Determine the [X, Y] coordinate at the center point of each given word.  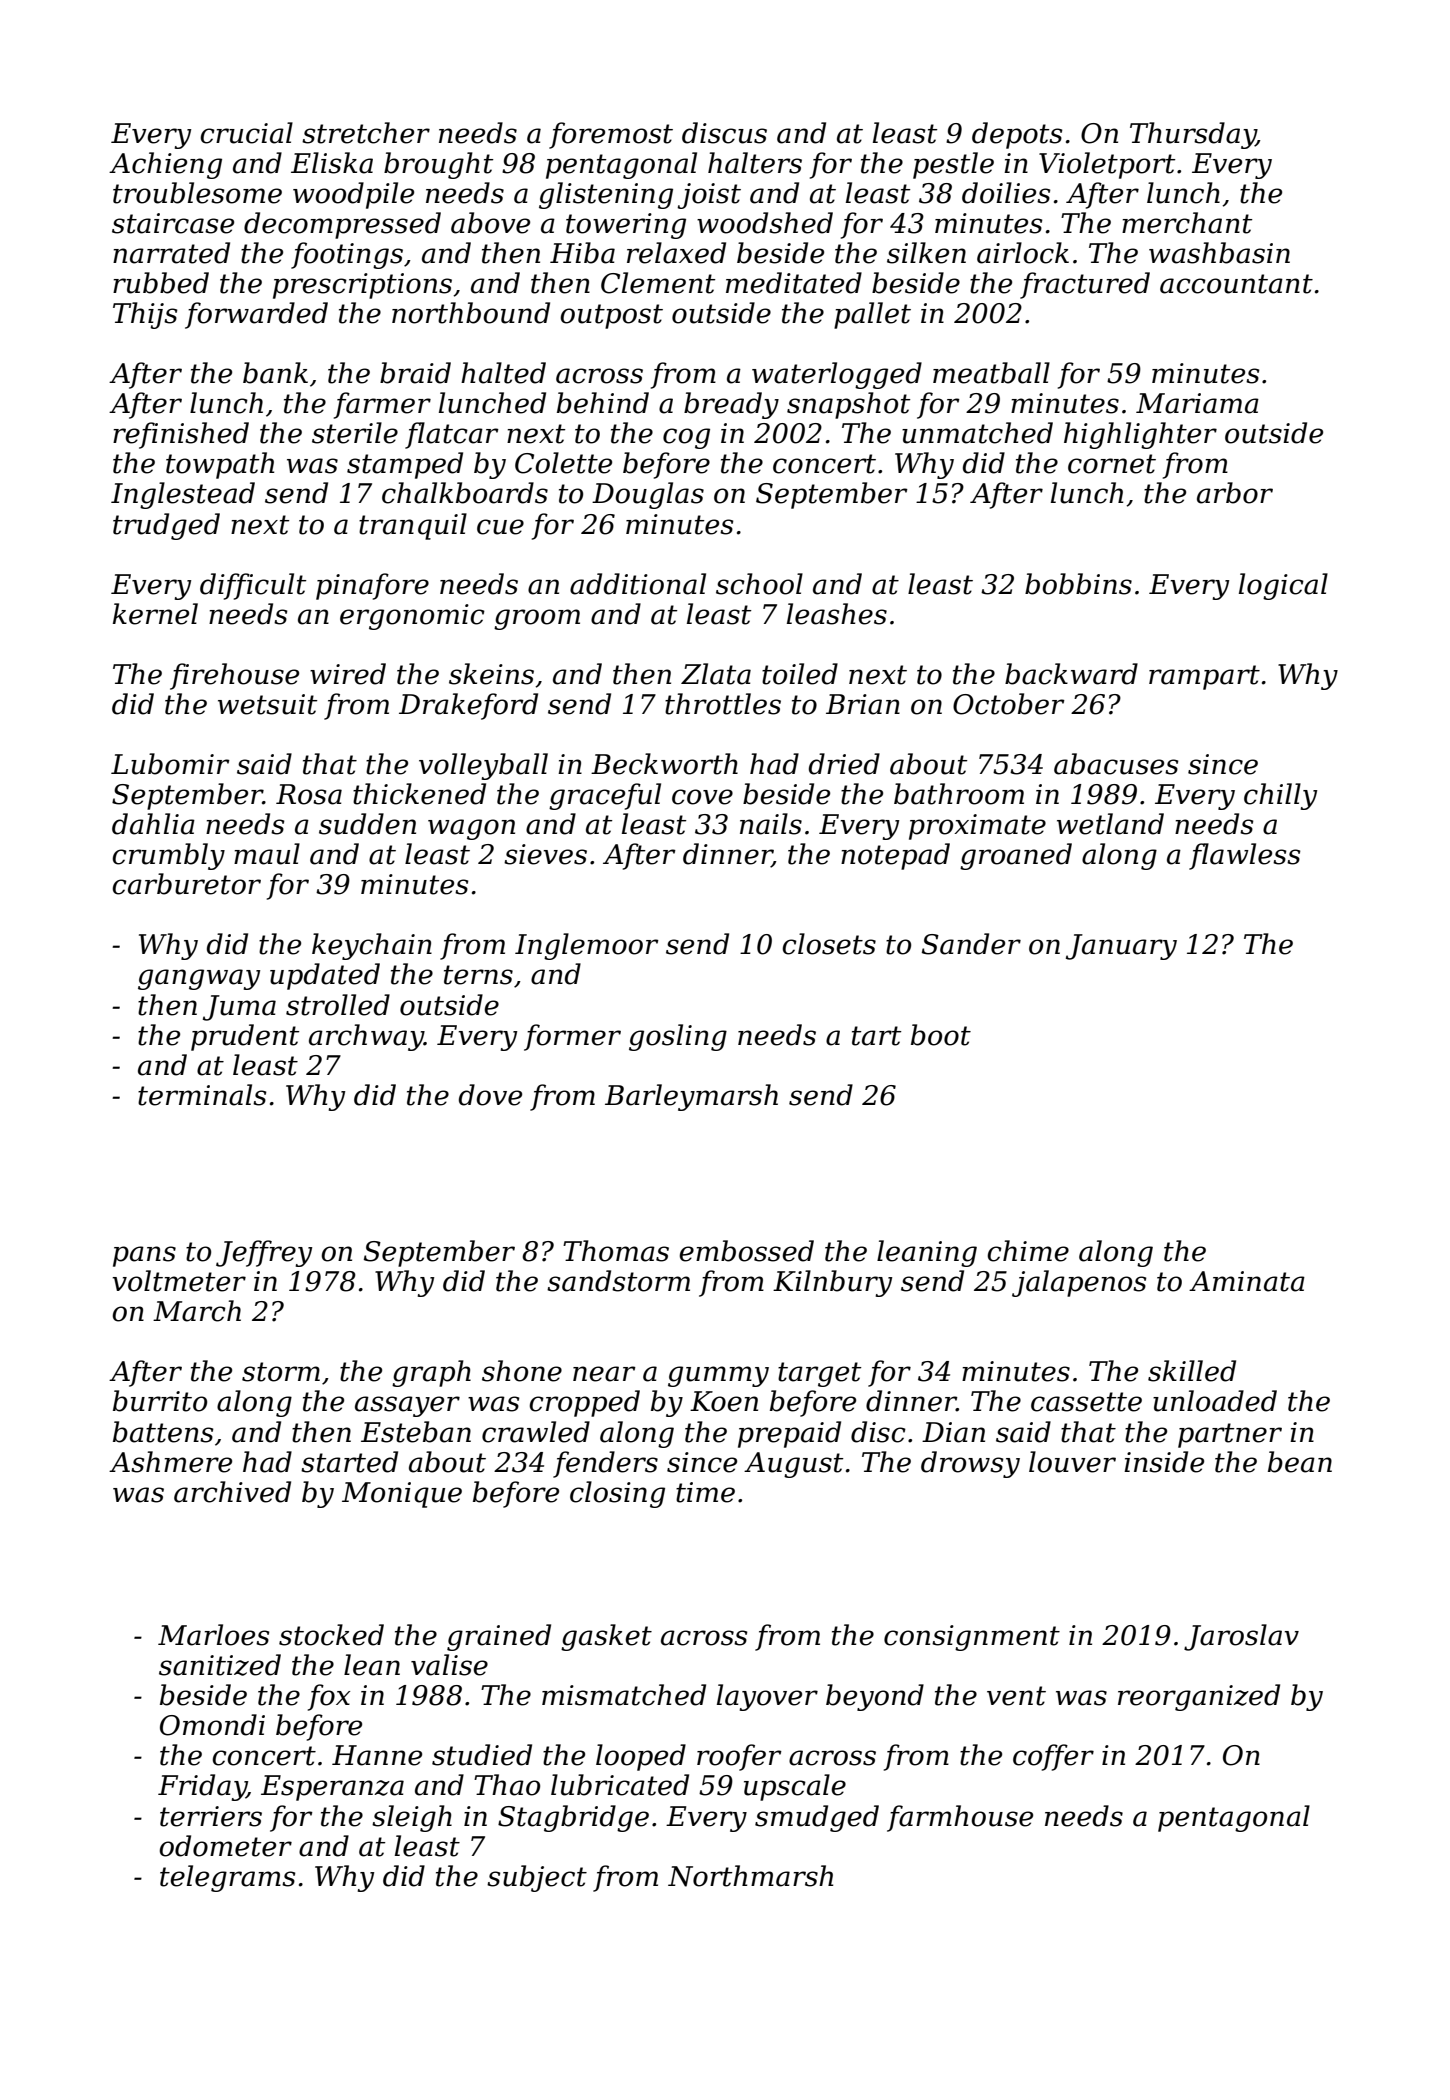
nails [771, 824]
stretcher [366, 133]
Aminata [1247, 1281]
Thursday [1193, 135]
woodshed [765, 223]
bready [731, 405]
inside [1164, 1462]
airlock [1023, 253]
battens [163, 1432]
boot [941, 1035]
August [793, 1465]
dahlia [153, 824]
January [1121, 947]
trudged [166, 526]
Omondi [212, 1725]
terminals [202, 1095]
